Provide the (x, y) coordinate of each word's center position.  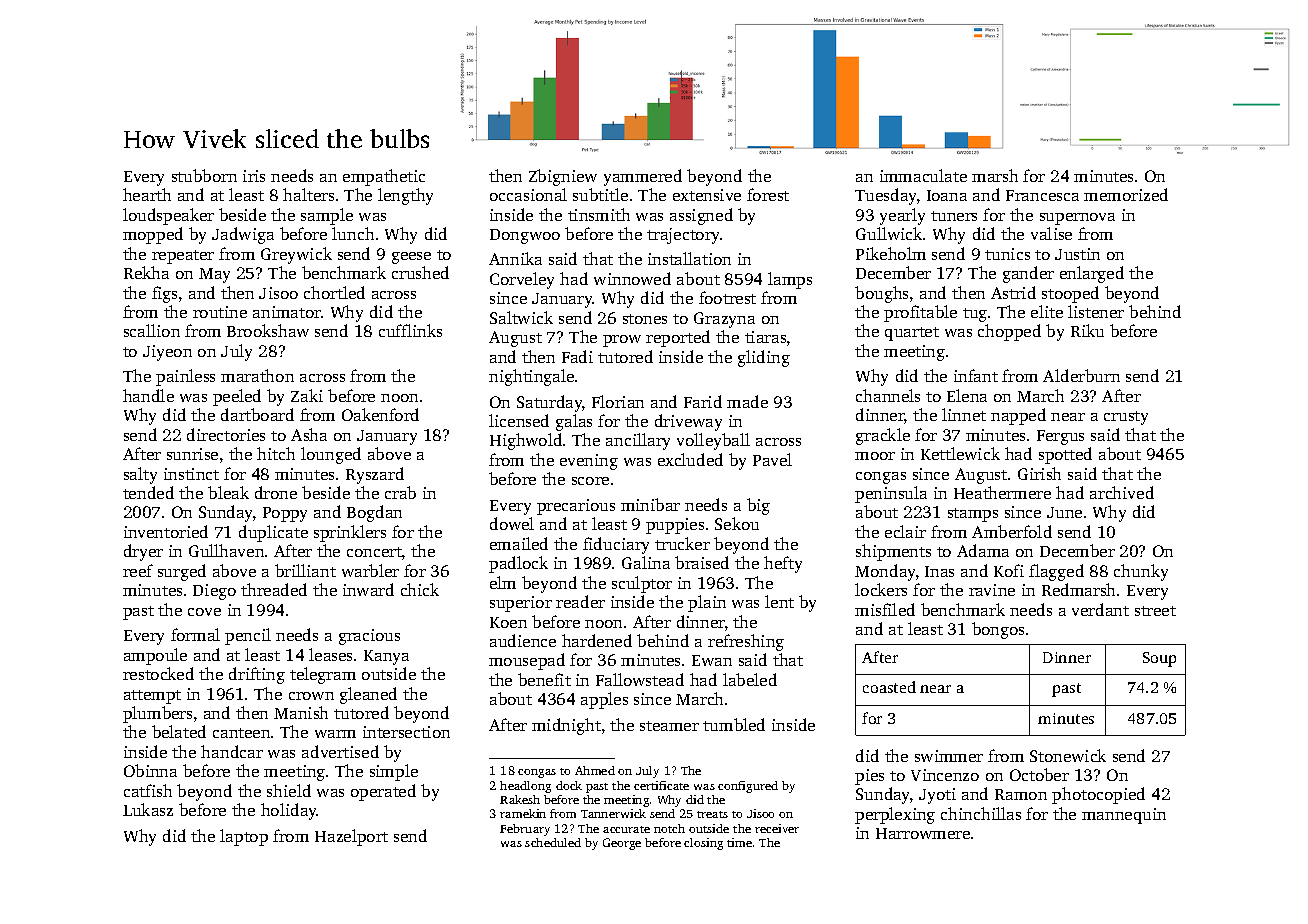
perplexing (895, 815)
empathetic (384, 177)
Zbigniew (563, 177)
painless (185, 377)
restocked (158, 673)
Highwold (526, 441)
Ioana (947, 195)
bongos (998, 630)
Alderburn (1081, 375)
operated (383, 792)
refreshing (746, 642)
